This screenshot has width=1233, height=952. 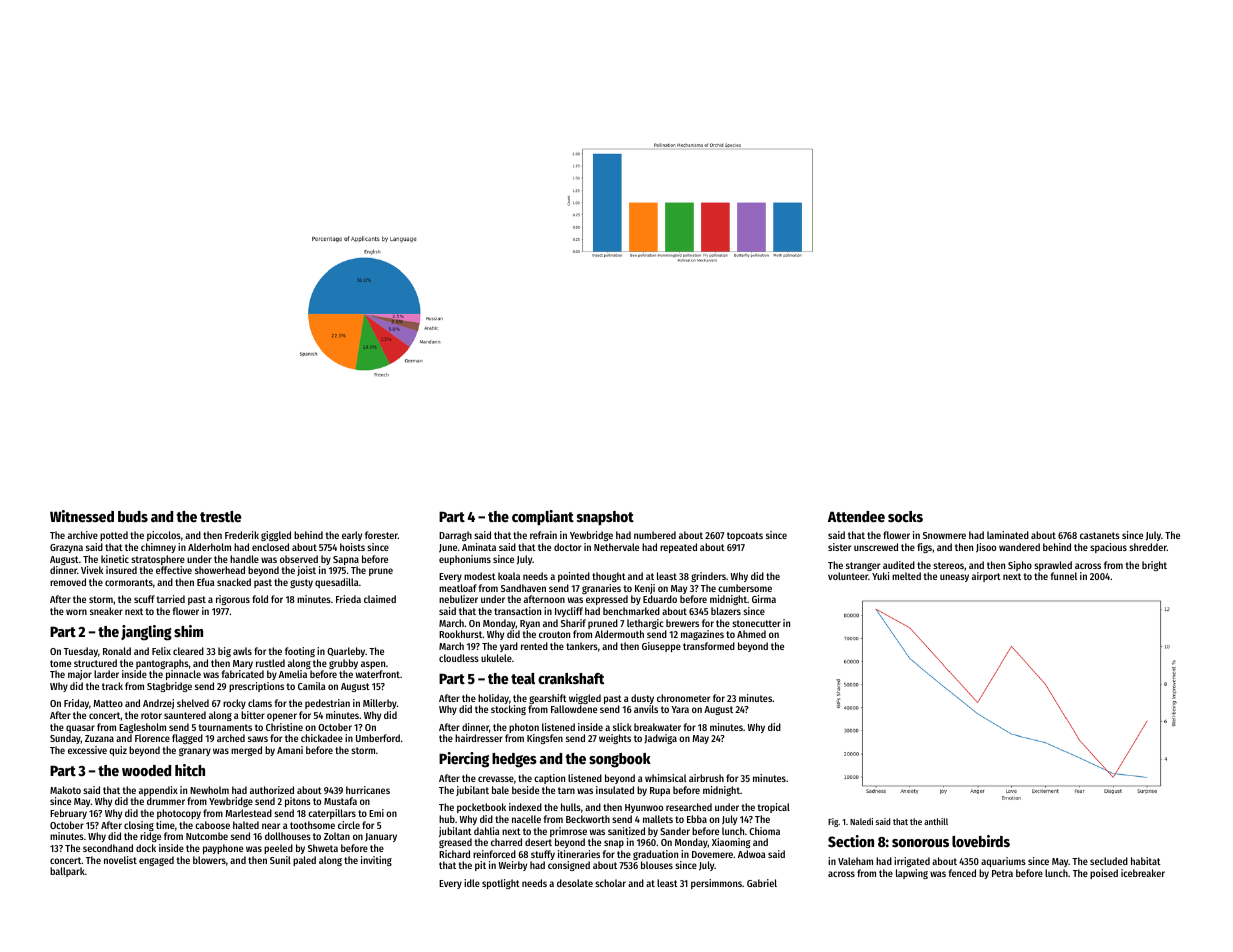 I want to click on opener, so click(x=282, y=717).
